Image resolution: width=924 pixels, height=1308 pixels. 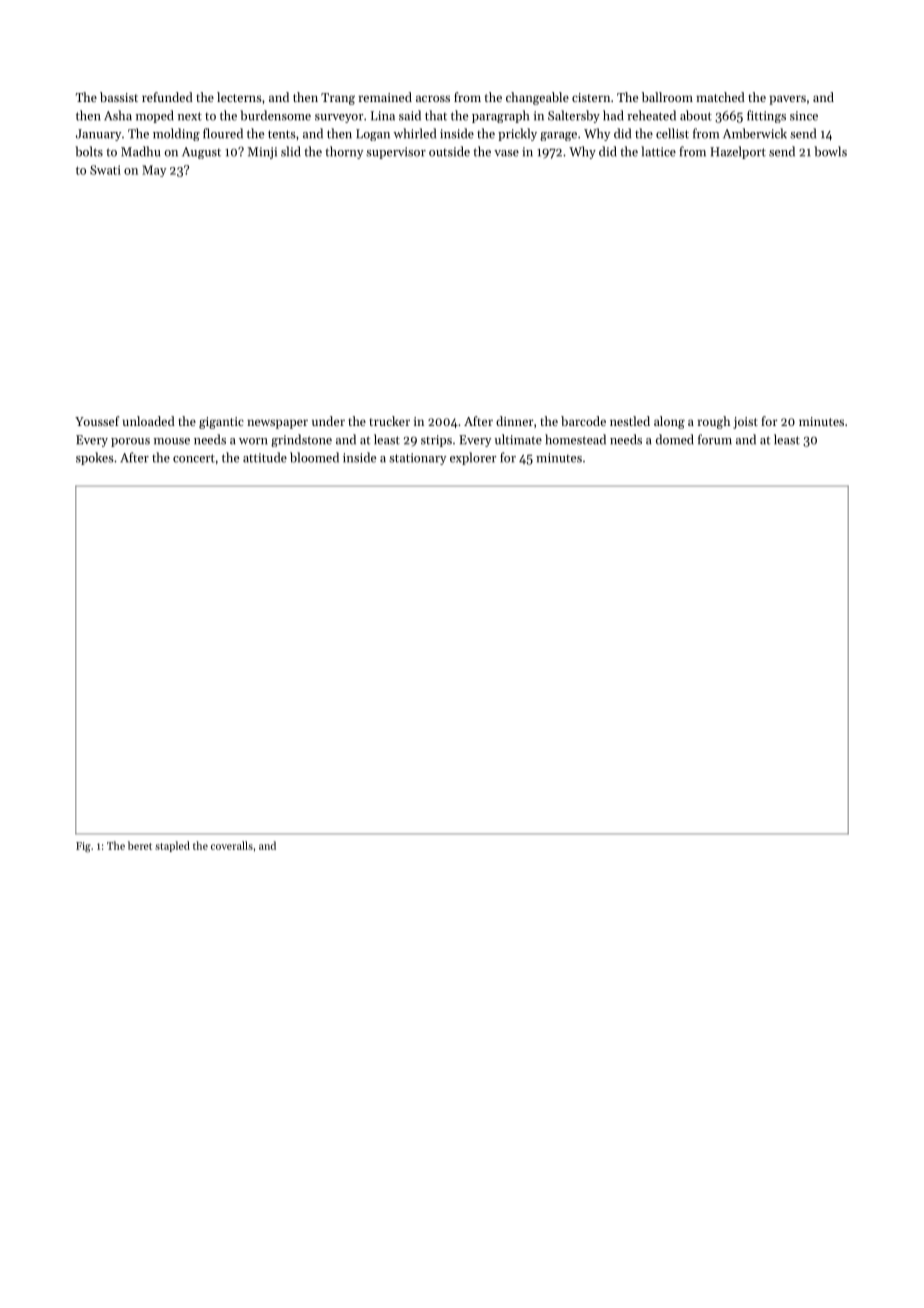 What do you see at coordinates (787, 100) in the screenshot?
I see `pavers` at bounding box center [787, 100].
